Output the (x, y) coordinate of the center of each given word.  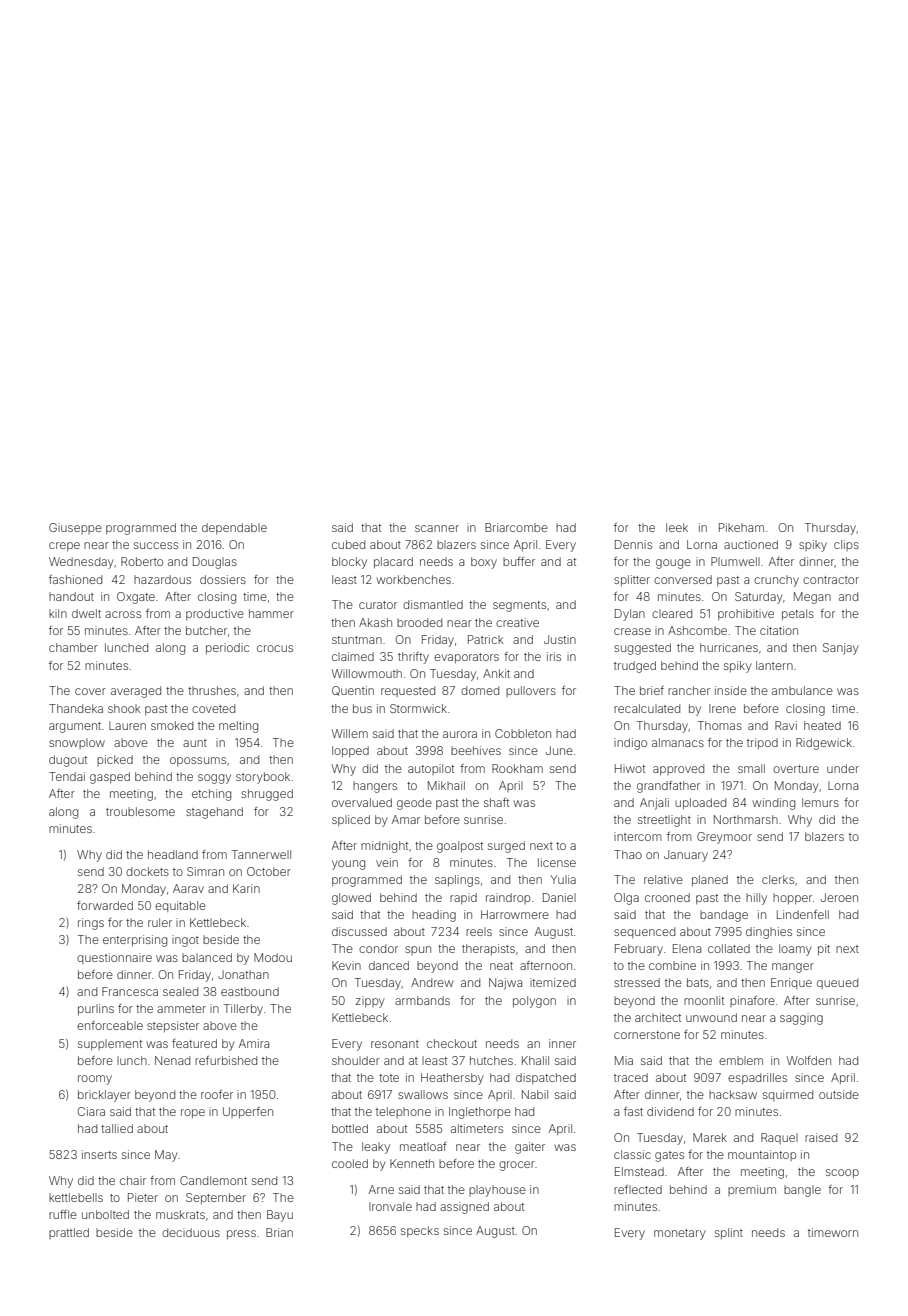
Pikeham (741, 527)
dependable (234, 528)
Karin (246, 888)
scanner (437, 528)
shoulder (356, 1060)
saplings (457, 881)
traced (631, 1077)
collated (729, 948)
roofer (217, 1094)
